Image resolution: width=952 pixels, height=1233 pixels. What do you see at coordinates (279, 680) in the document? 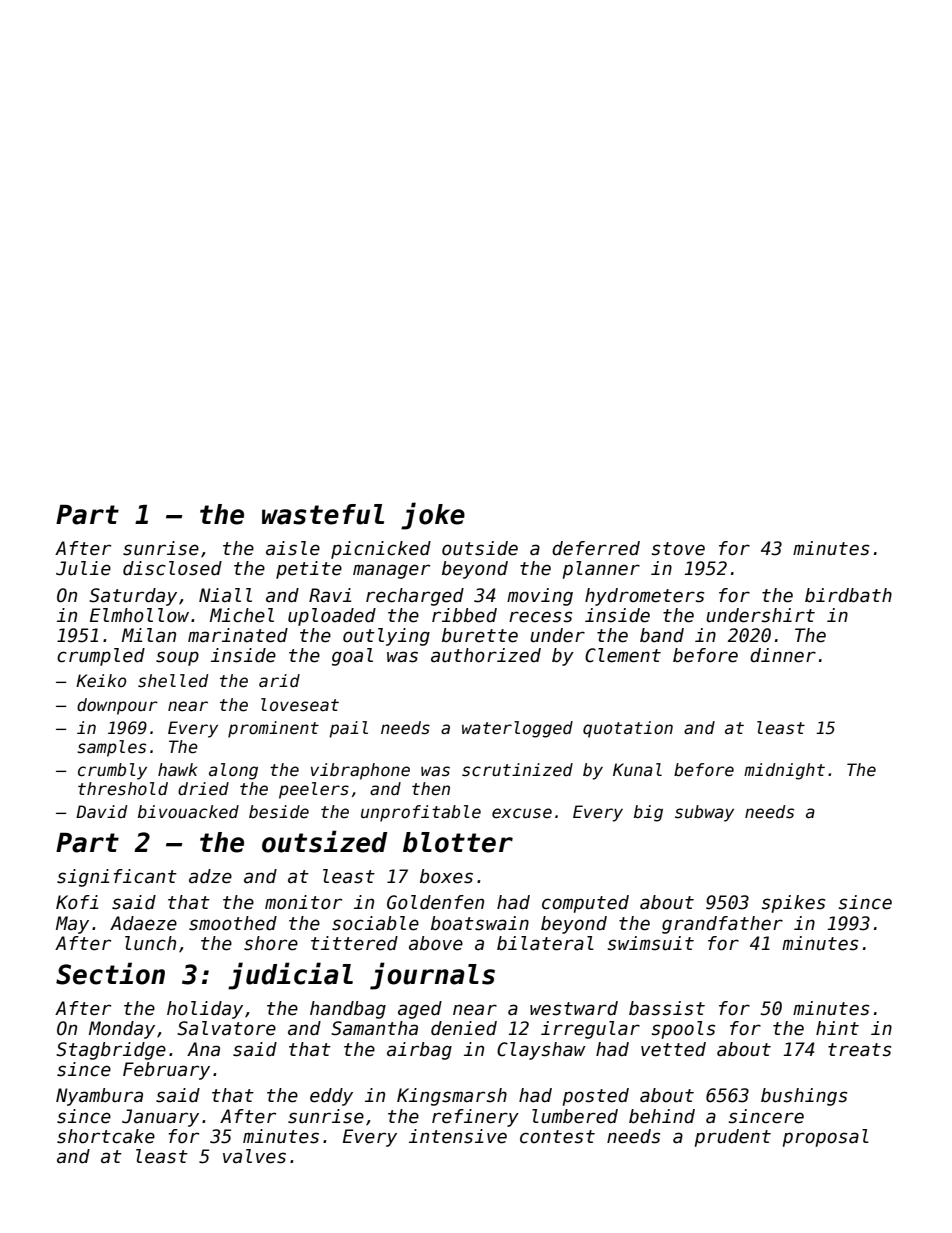
I see `arid` at bounding box center [279, 680].
